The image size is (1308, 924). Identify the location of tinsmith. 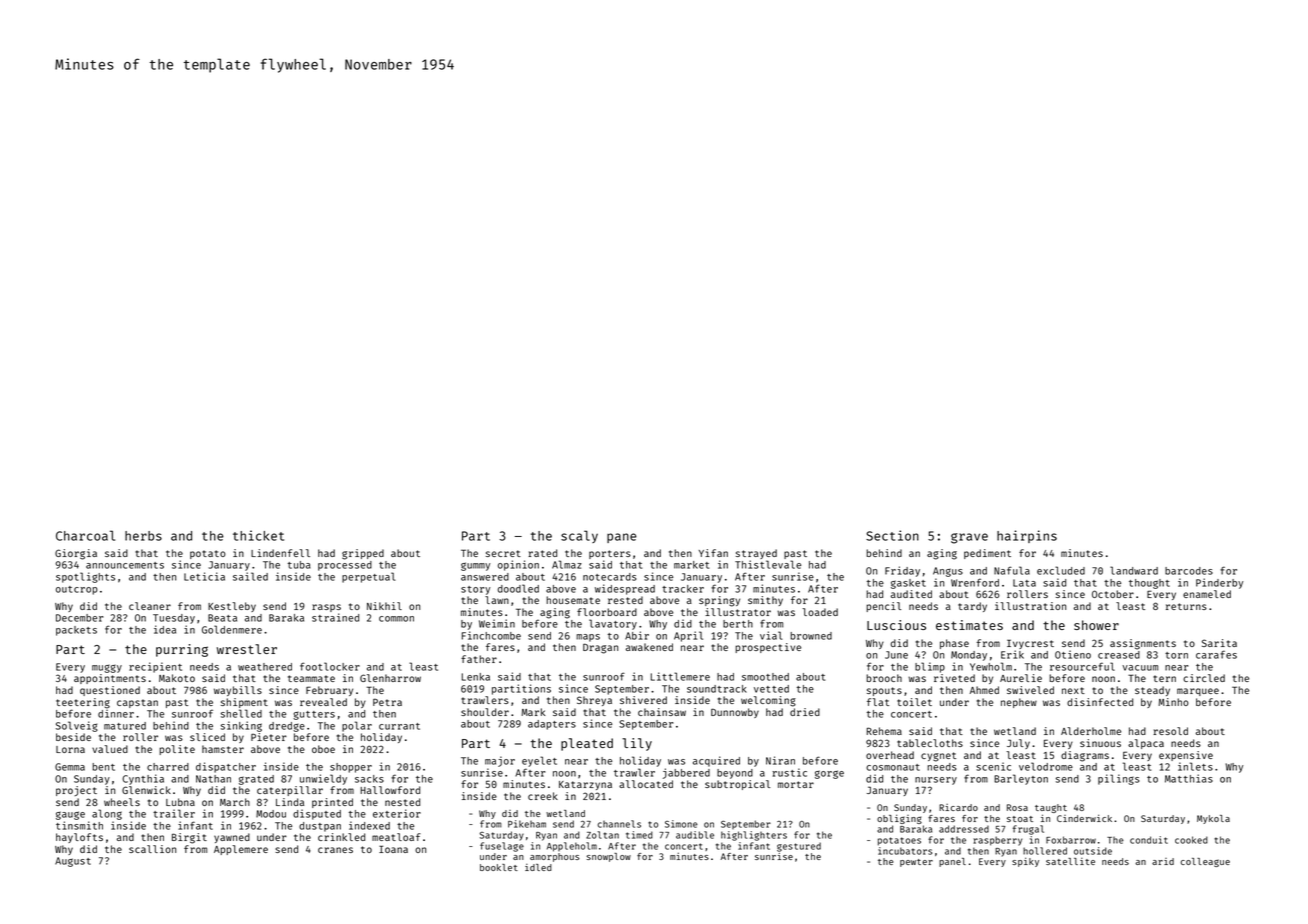
(79, 825).
